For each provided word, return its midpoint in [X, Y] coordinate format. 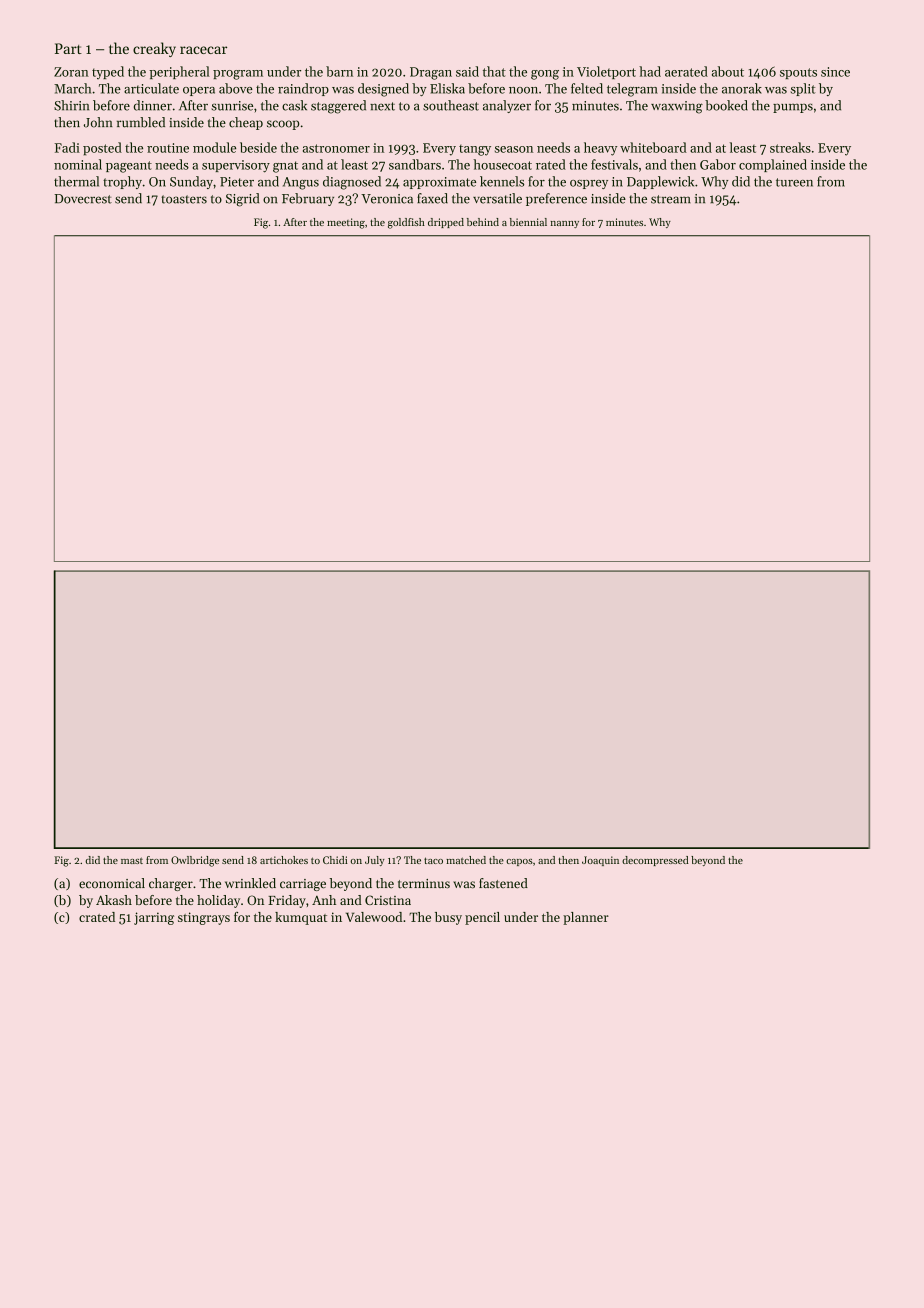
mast [132, 860]
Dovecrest [83, 199]
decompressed [655, 861]
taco [433, 860]
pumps [793, 108]
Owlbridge [195, 861]
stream [671, 199]
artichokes [284, 860]
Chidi [335, 860]
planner [586, 918]
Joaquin [600, 861]
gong [545, 75]
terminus [424, 884]
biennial [528, 222]
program [238, 75]
